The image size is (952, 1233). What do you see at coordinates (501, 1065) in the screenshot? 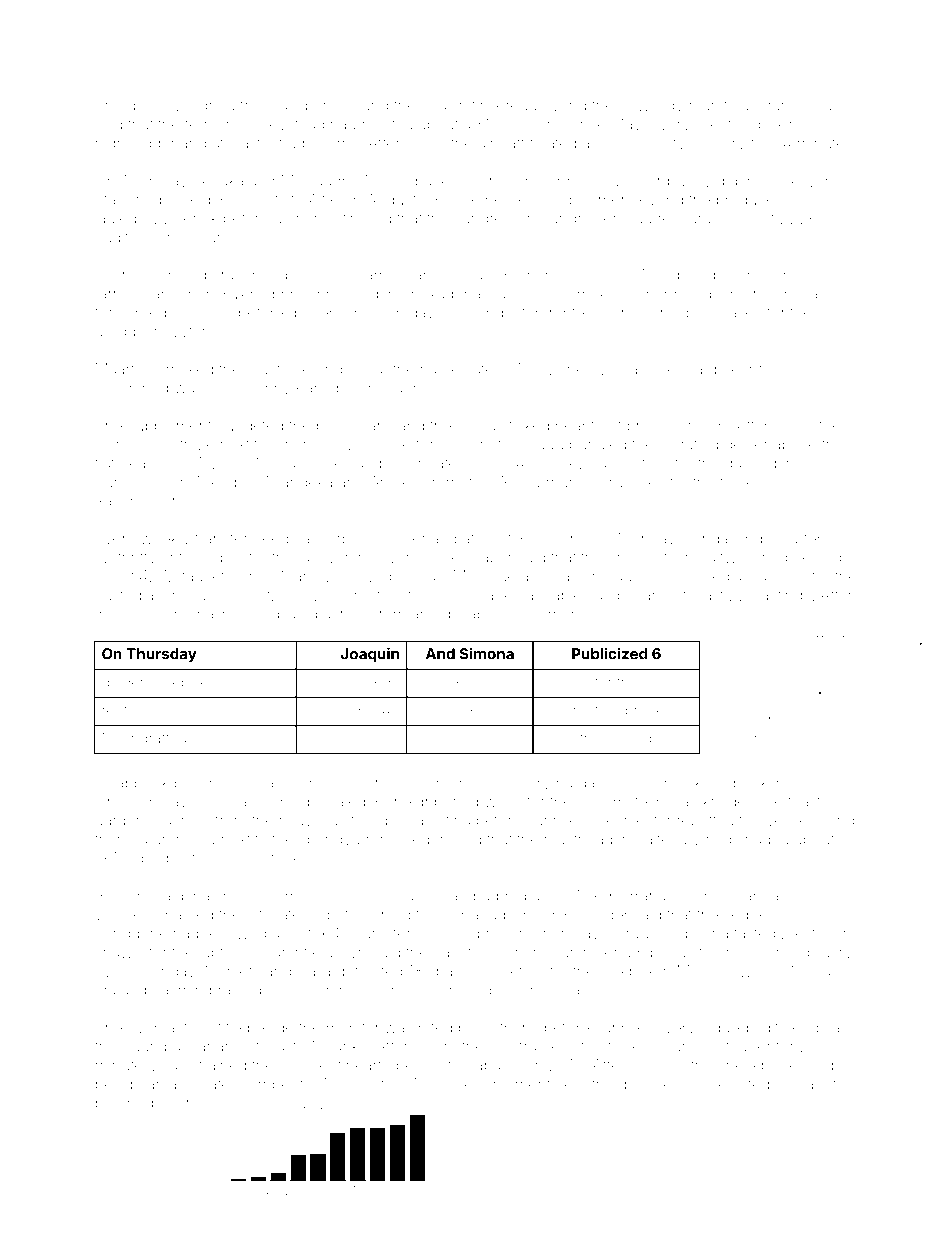
I see `abacus` at bounding box center [501, 1065].
